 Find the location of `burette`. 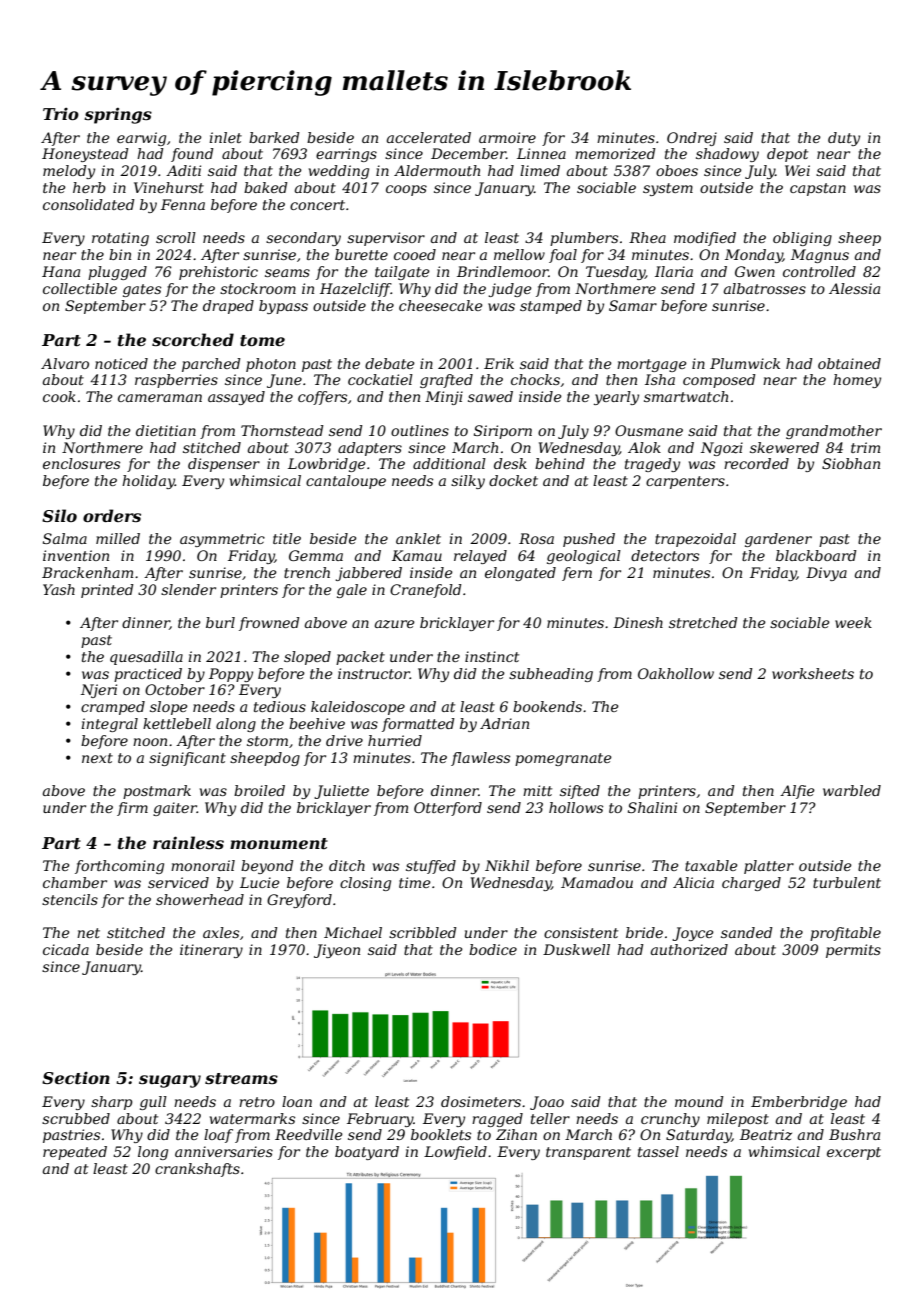

burette is located at coordinates (361, 254).
